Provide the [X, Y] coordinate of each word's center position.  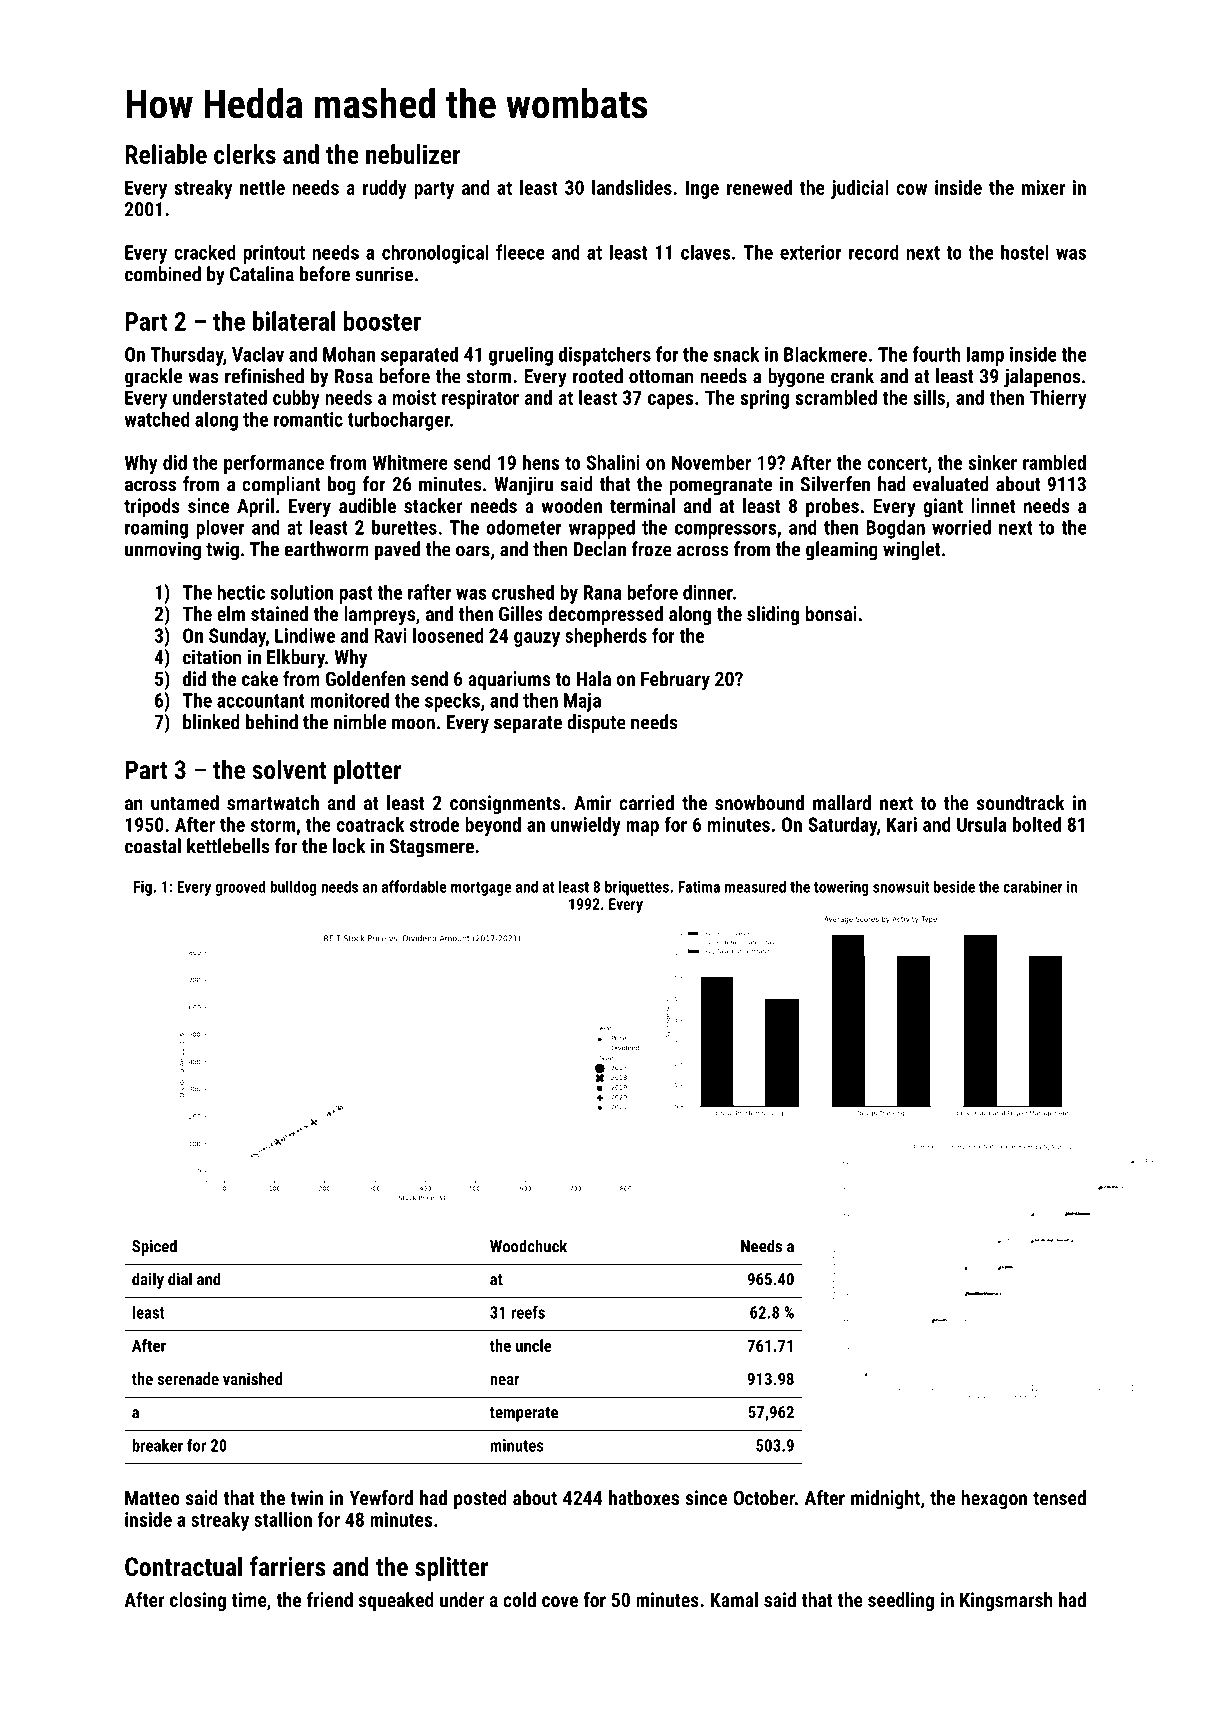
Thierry [1058, 399]
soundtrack [1021, 802]
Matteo [152, 1498]
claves [706, 252]
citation [212, 657]
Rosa [354, 376]
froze [651, 549]
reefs [528, 1312]
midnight [885, 1499]
